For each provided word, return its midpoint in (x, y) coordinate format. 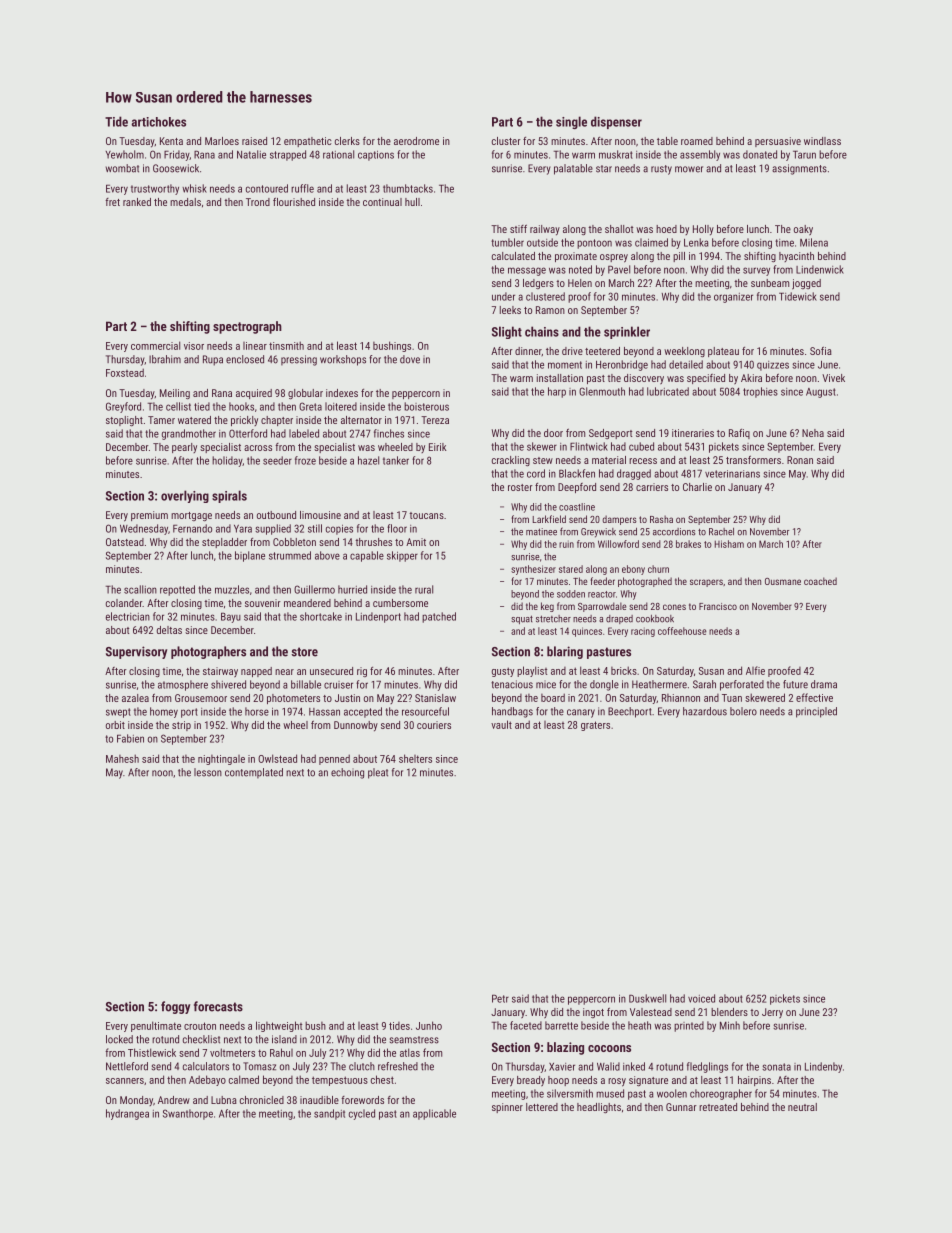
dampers (619, 520)
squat (522, 619)
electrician (128, 616)
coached (820, 581)
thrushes (373, 542)
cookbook (655, 619)
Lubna (224, 1100)
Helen (580, 283)
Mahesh (122, 758)
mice (546, 684)
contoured (267, 188)
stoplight (124, 421)
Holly (703, 230)
